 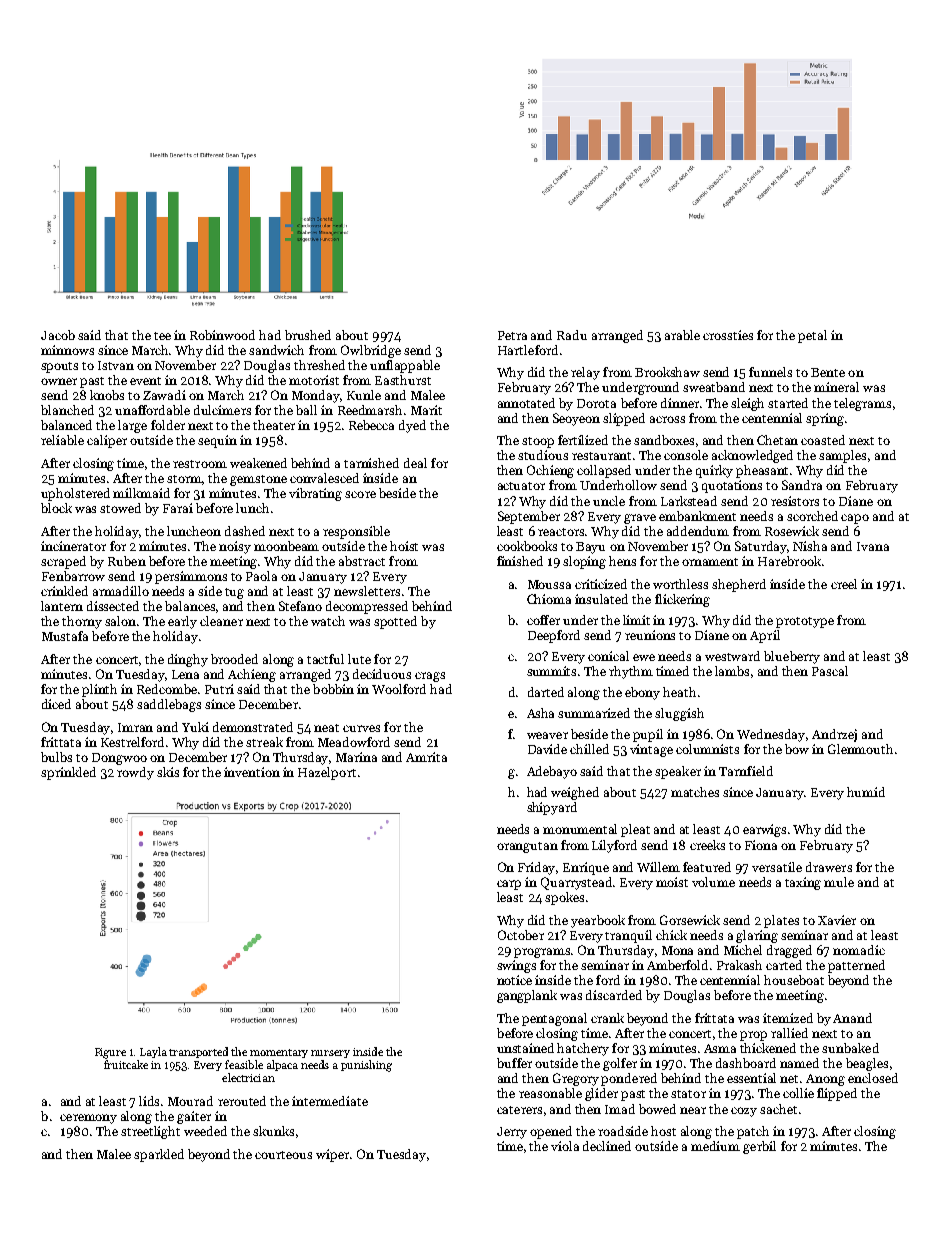 What do you see at coordinates (126, 1064) in the image?
I see `fruitcake` at bounding box center [126, 1064].
